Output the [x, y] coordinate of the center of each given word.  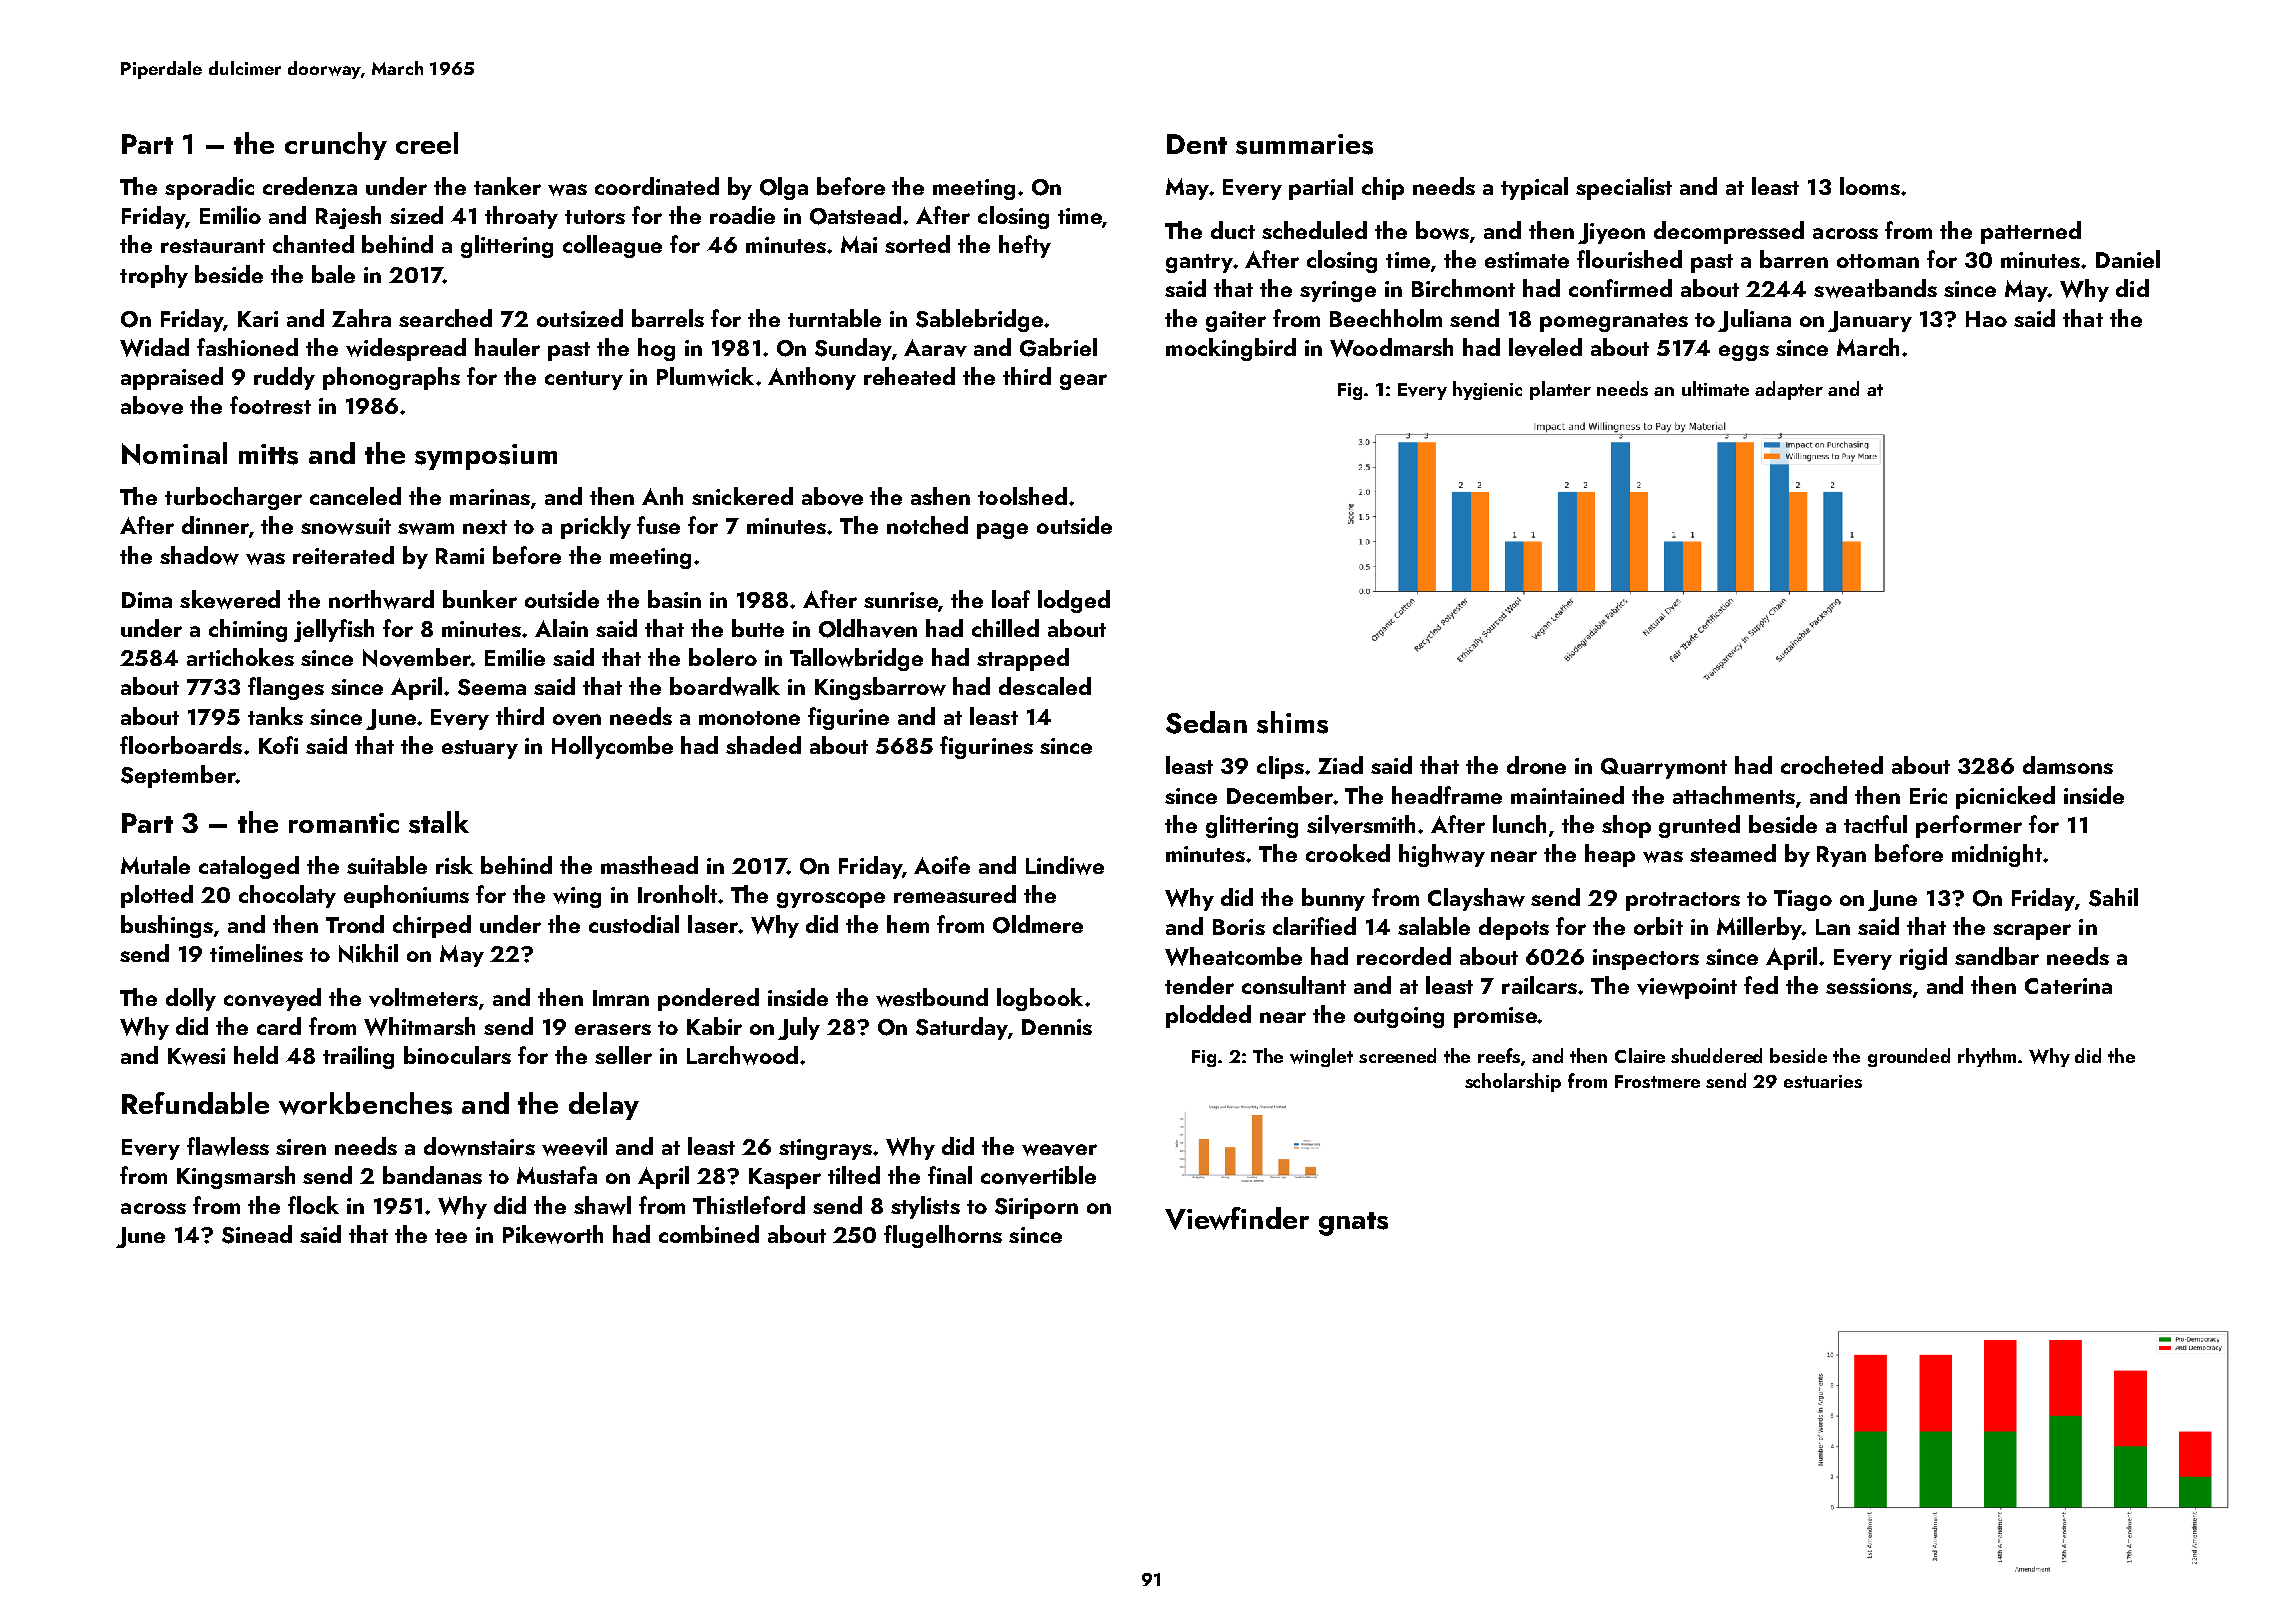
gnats [1353, 1224]
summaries [1304, 144]
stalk [439, 822]
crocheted [1832, 765]
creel [427, 143]
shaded [763, 745]
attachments [1734, 795]
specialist [1624, 188]
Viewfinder [1237, 1218]
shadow [199, 555]
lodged [1074, 601]
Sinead [257, 1234]
